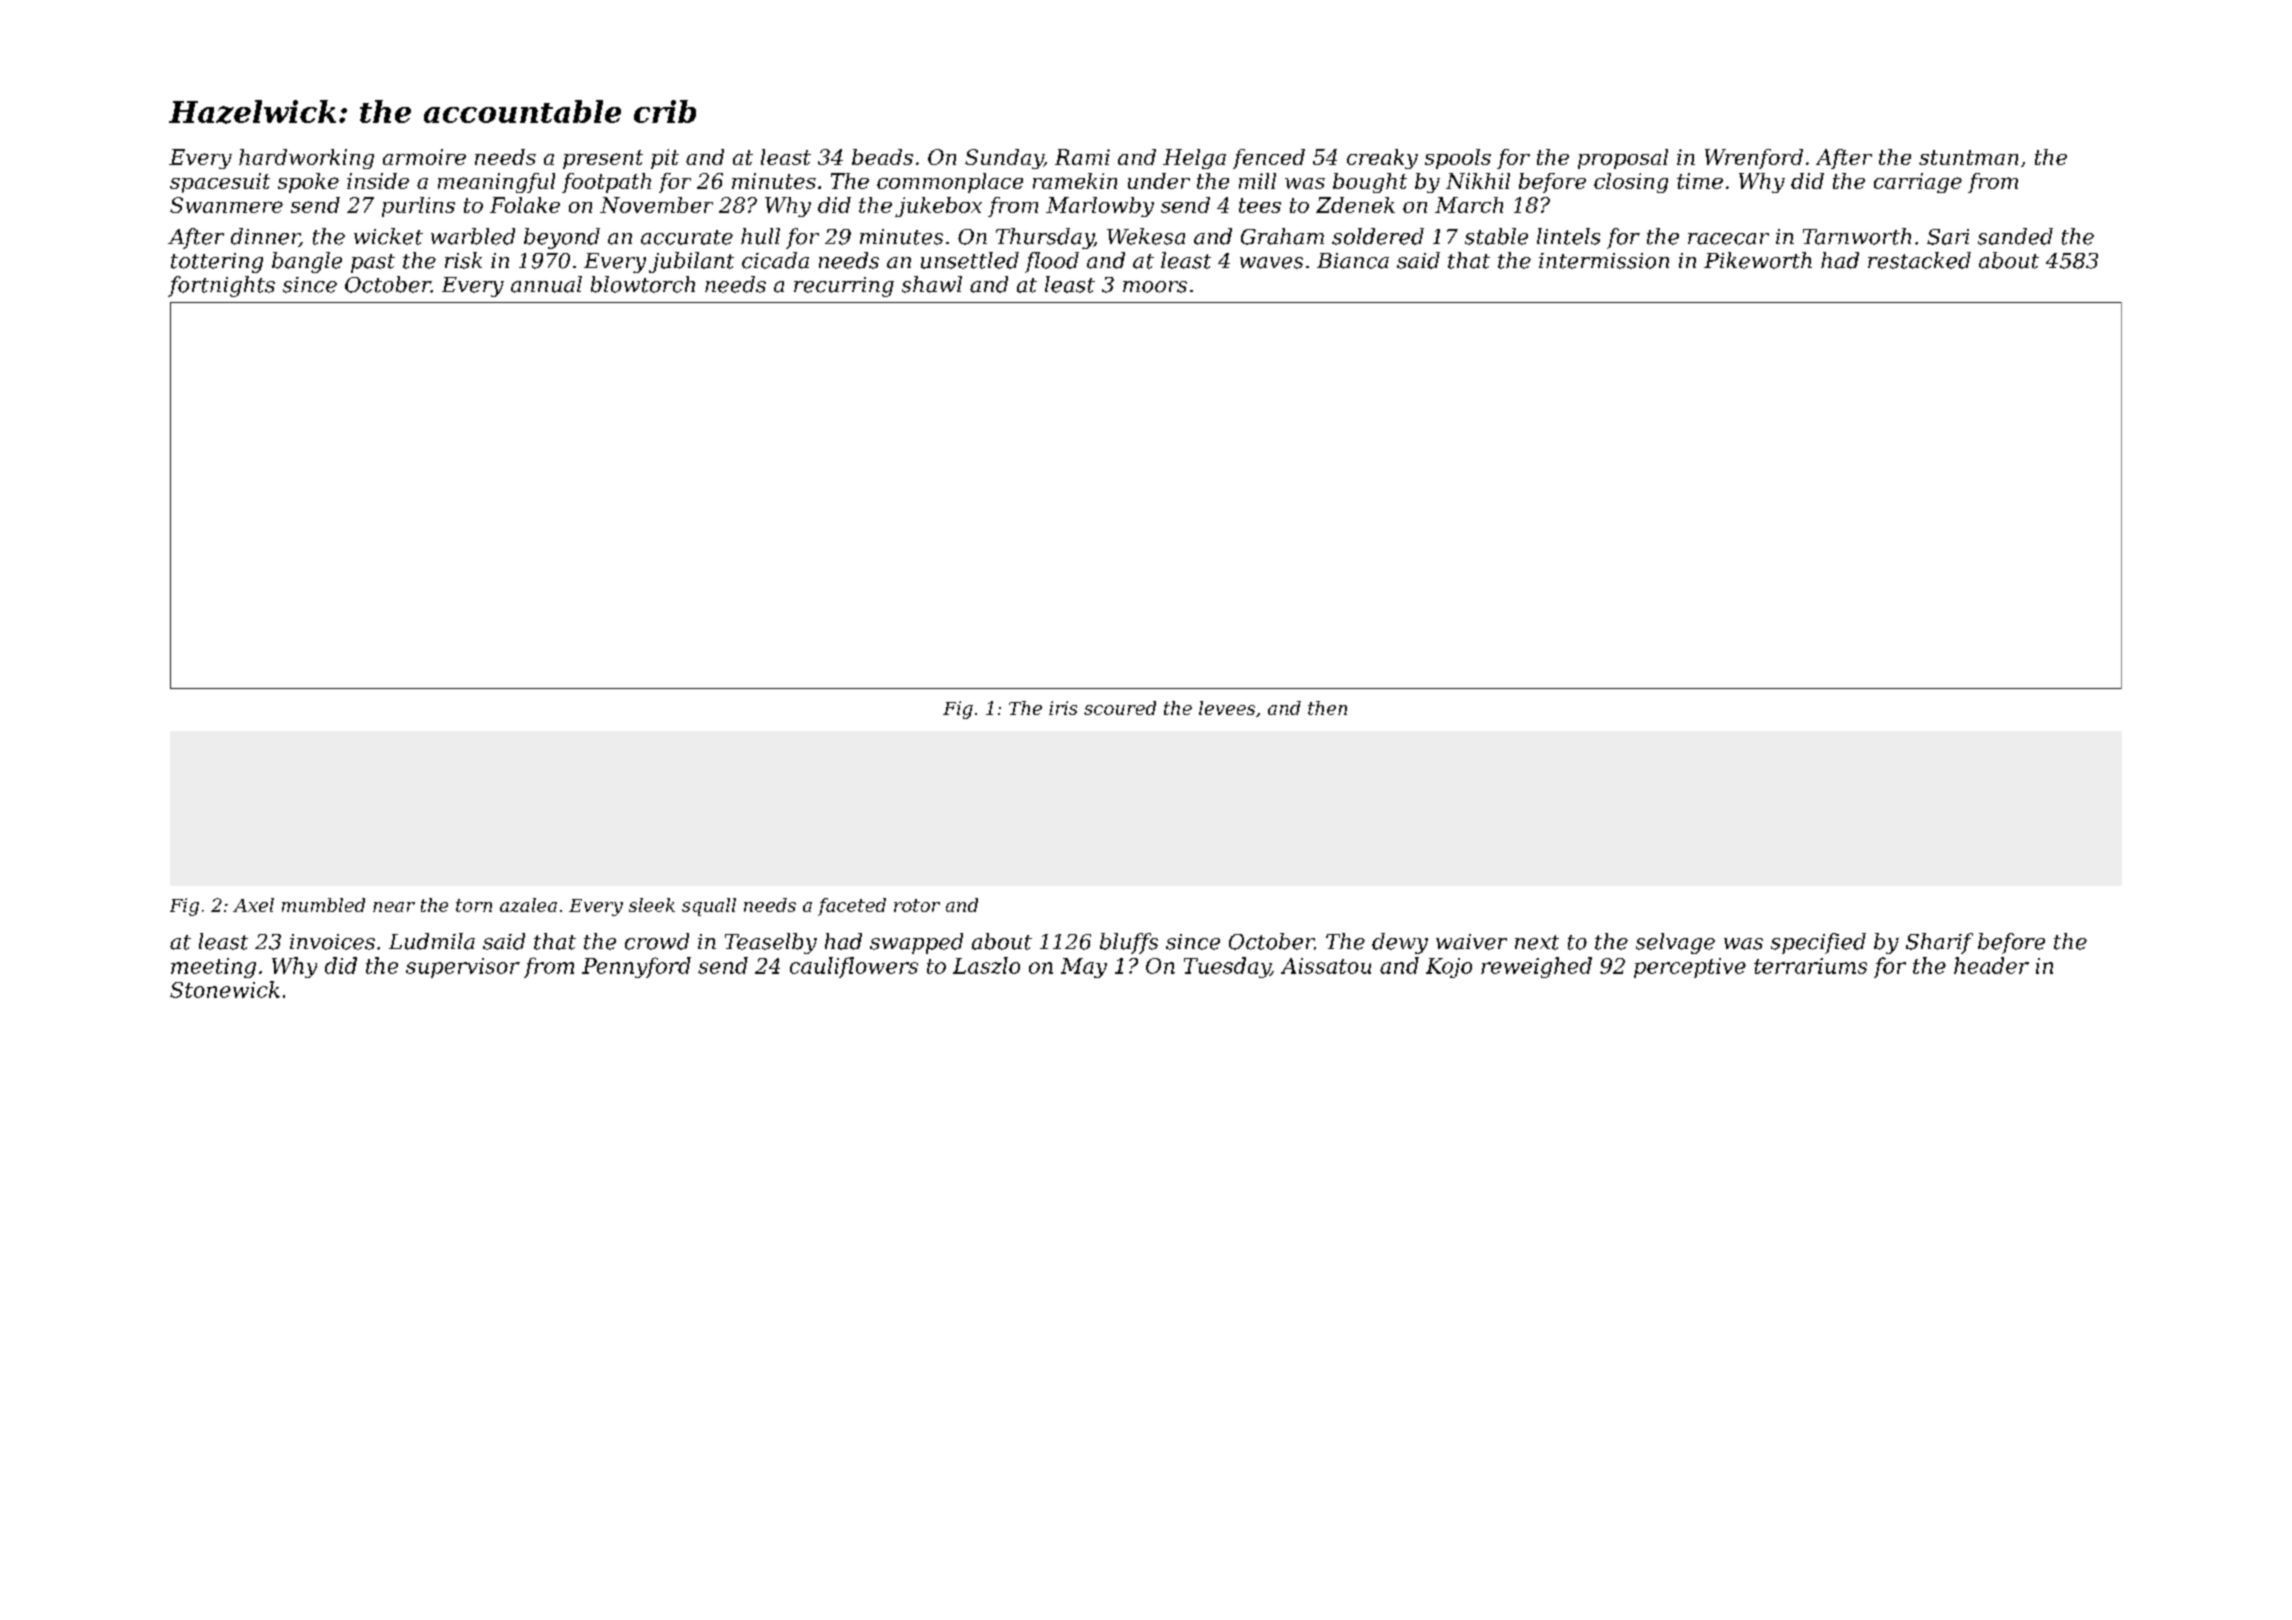 This document has width=2292, height=1620. What do you see at coordinates (1084, 968) in the document?
I see `May` at bounding box center [1084, 968].
